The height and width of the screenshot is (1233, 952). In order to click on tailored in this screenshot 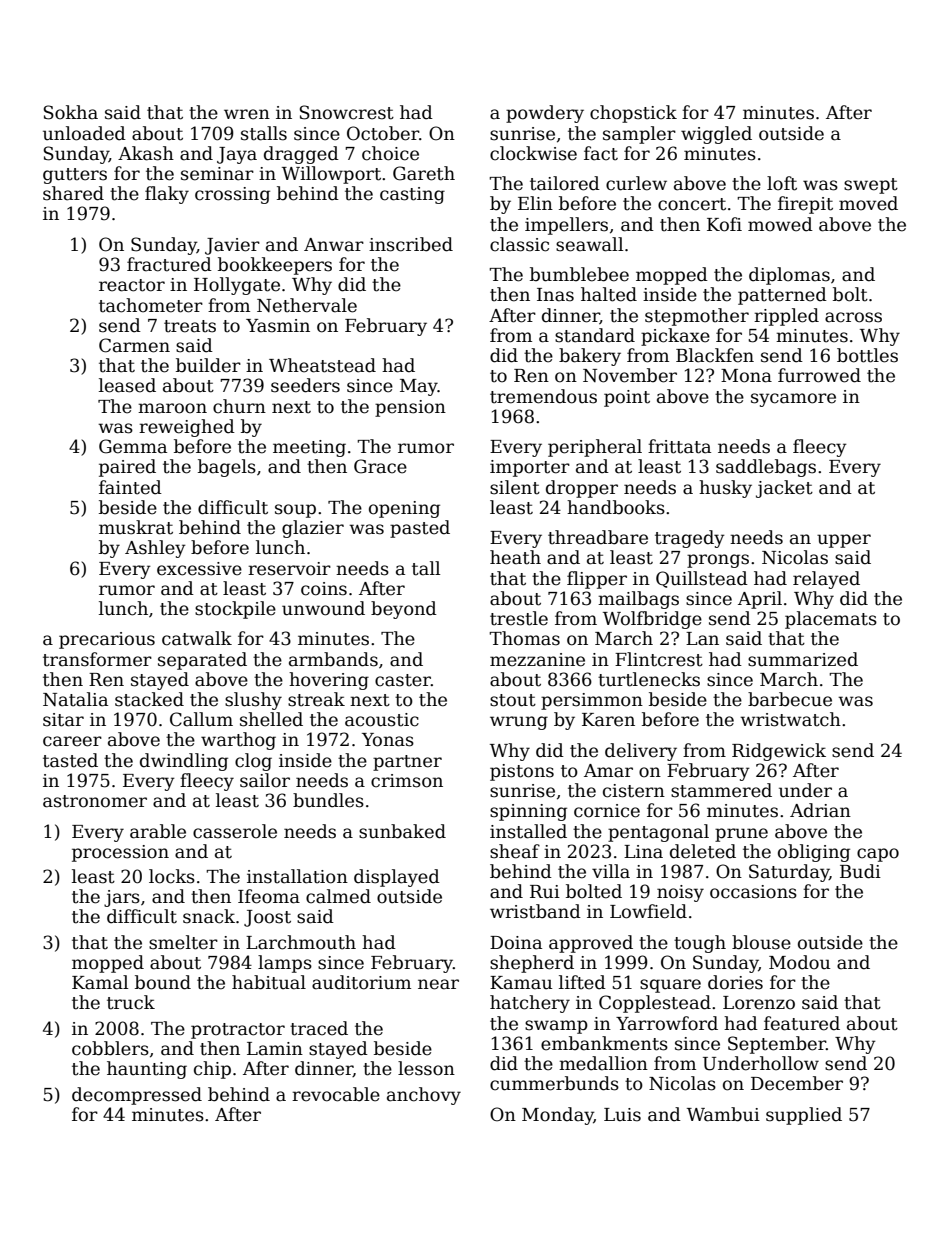, I will do `click(565, 183)`.
